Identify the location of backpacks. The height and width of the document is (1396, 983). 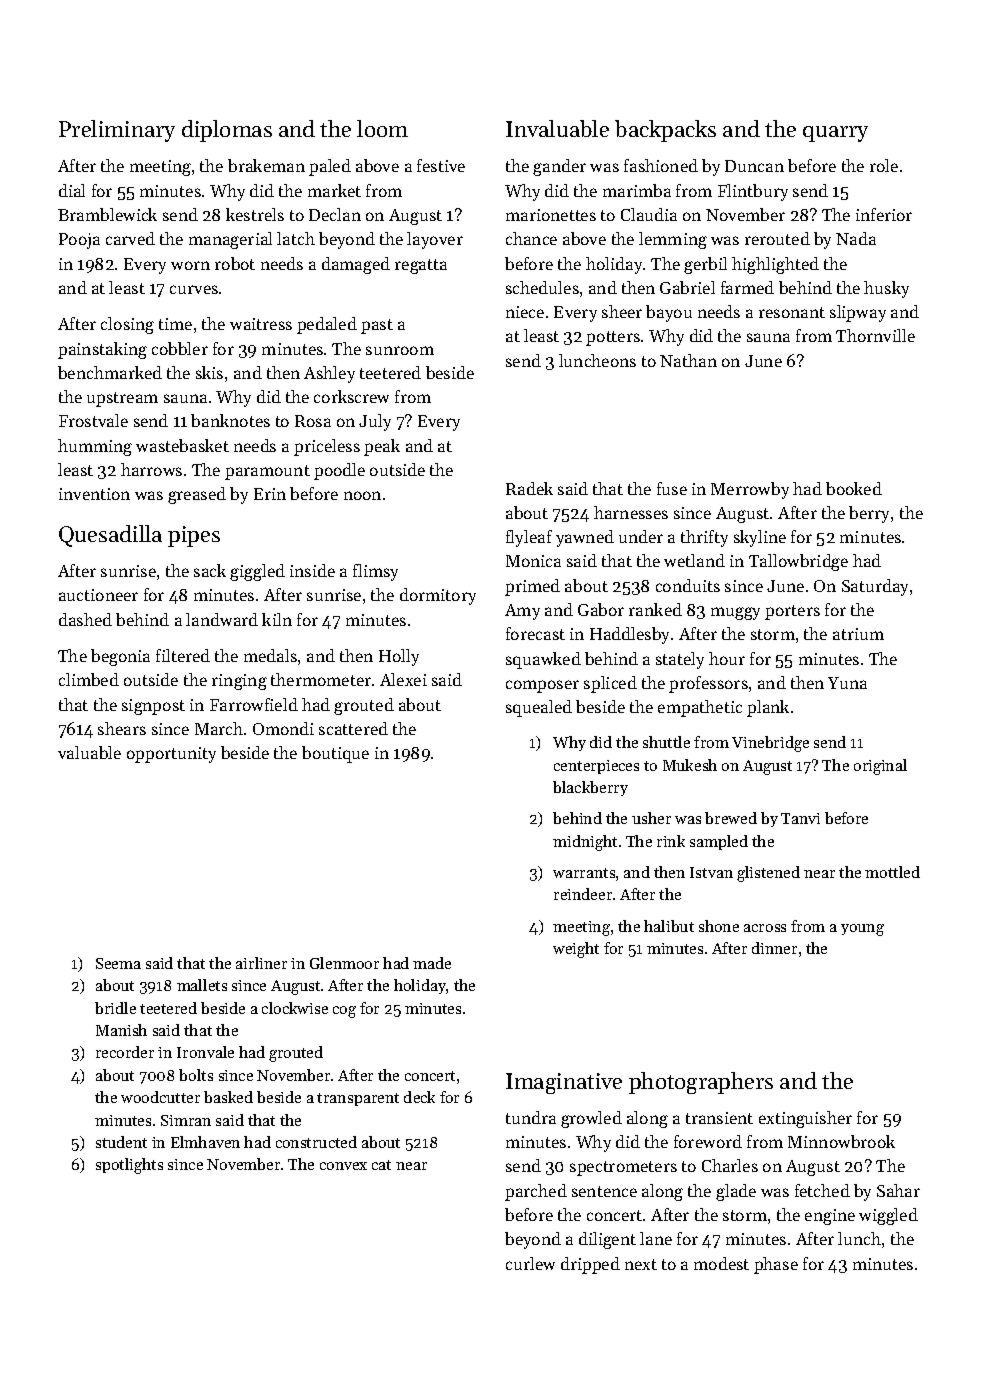
(665, 131).
